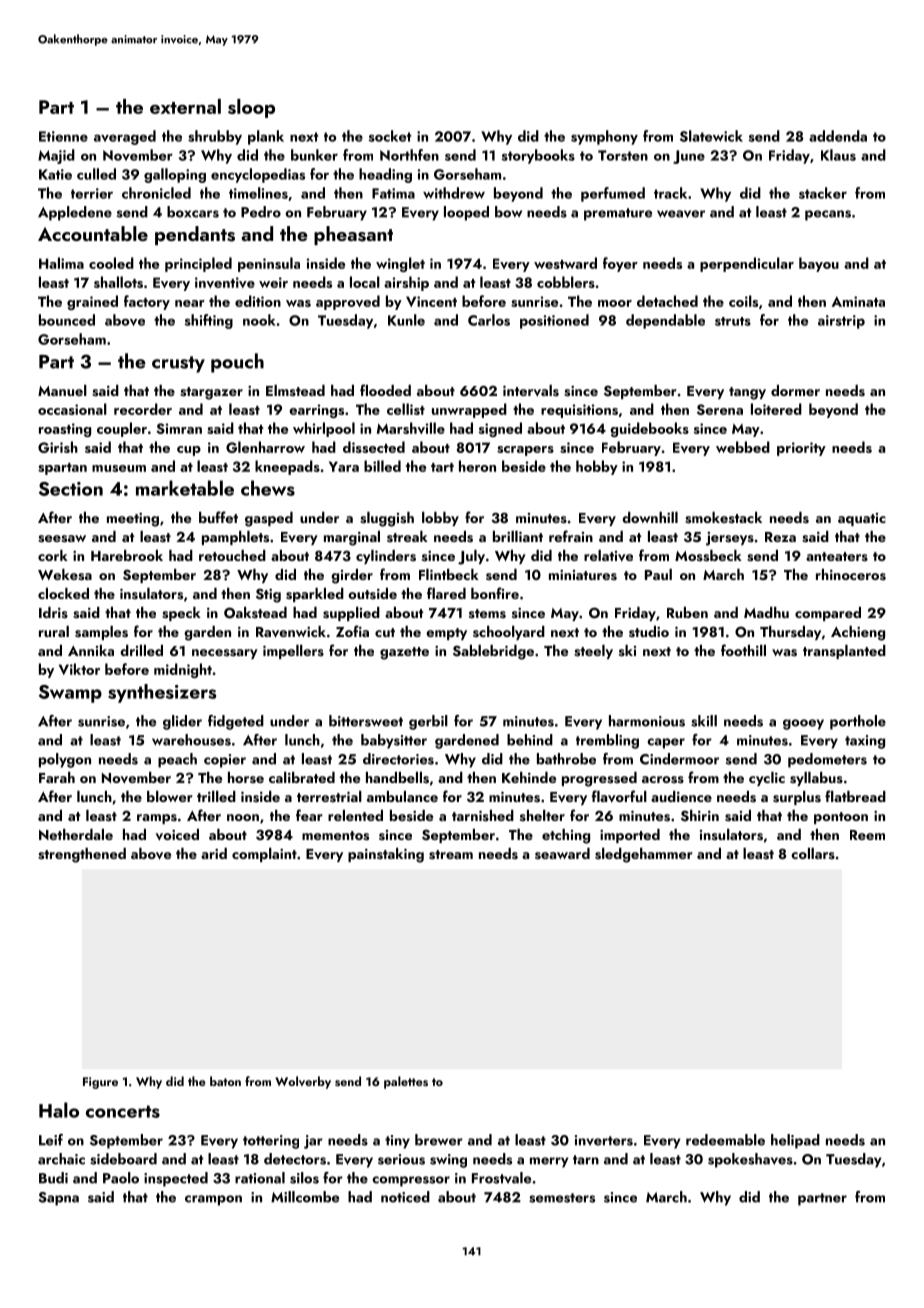 The image size is (924, 1308). What do you see at coordinates (70, 694) in the page?
I see `Swamp` at bounding box center [70, 694].
